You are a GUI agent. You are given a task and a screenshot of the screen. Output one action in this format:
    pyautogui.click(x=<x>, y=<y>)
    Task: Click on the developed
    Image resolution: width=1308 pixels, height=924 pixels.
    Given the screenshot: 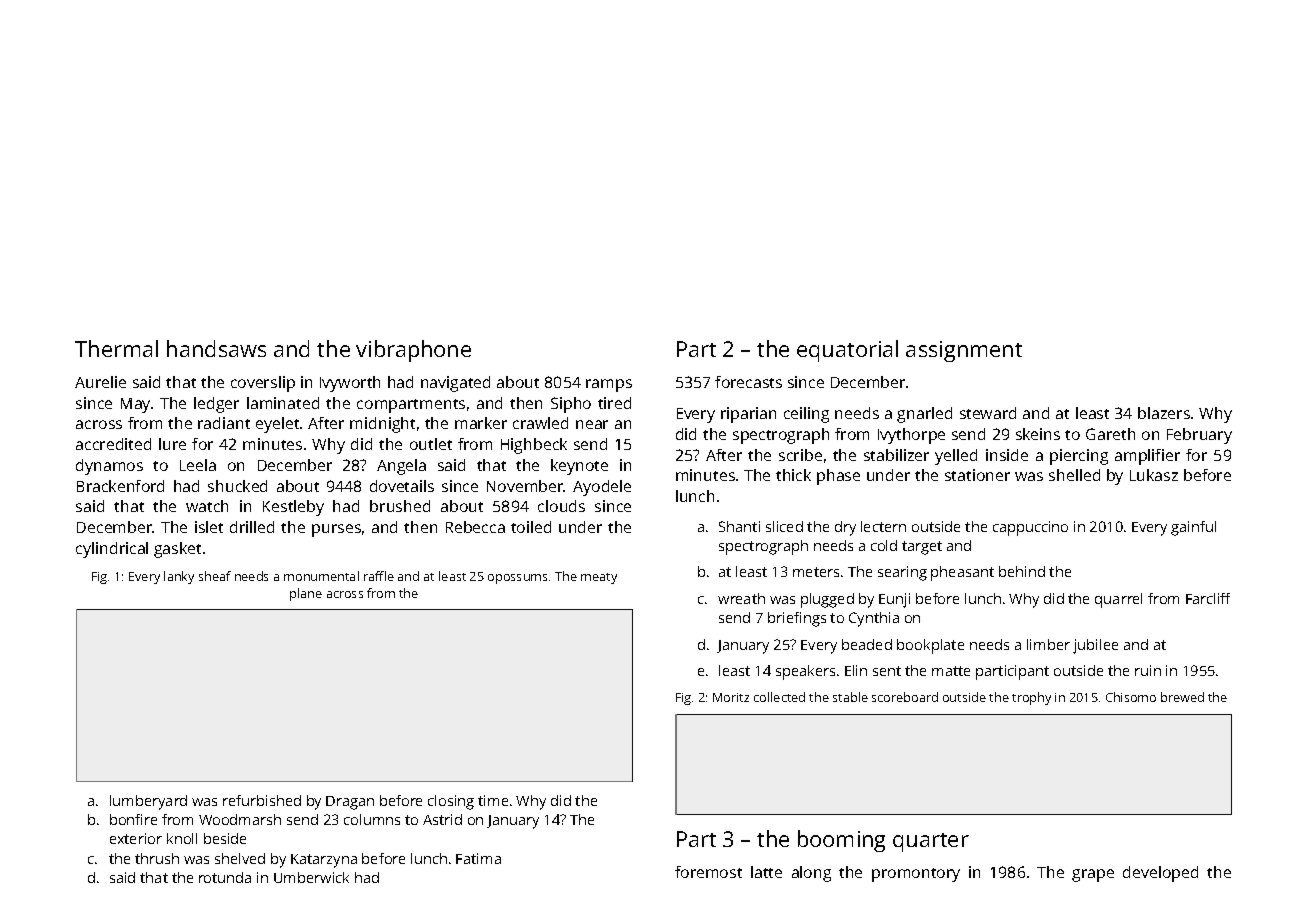 What is the action you would take?
    pyautogui.click(x=1160, y=874)
